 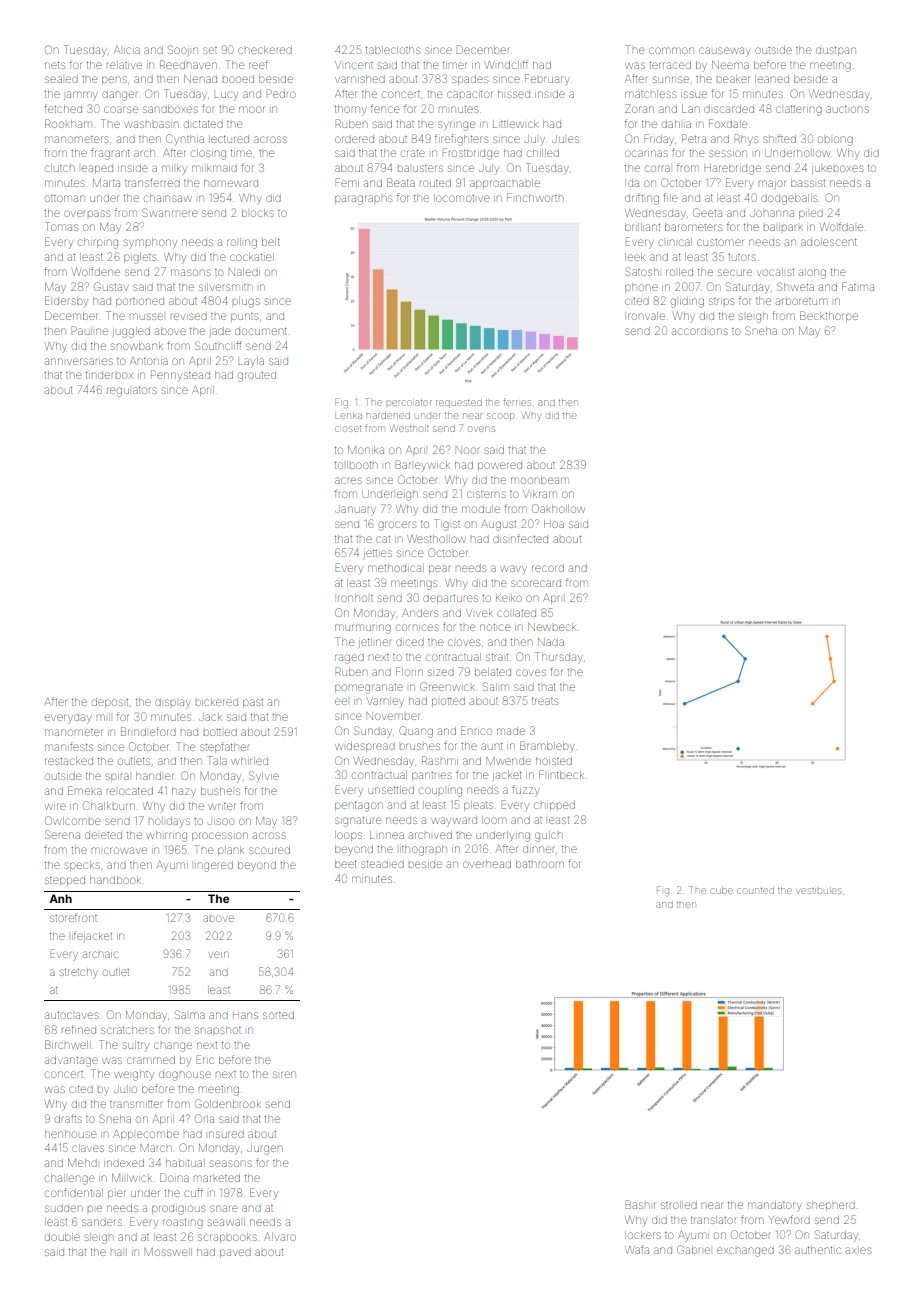 What do you see at coordinates (819, 891) in the image?
I see `vestibules` at bounding box center [819, 891].
